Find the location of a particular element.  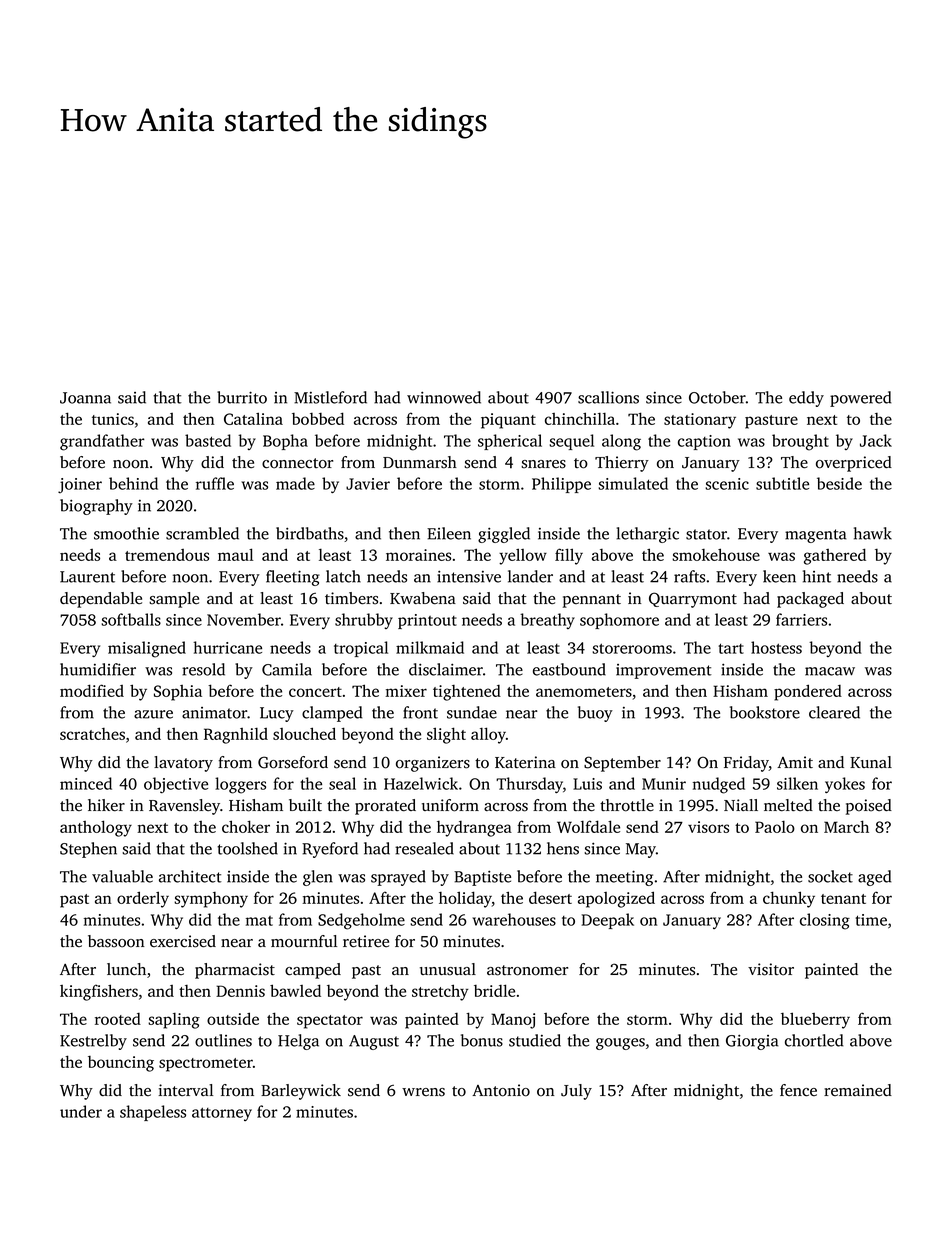

hiker is located at coordinates (106, 805).
